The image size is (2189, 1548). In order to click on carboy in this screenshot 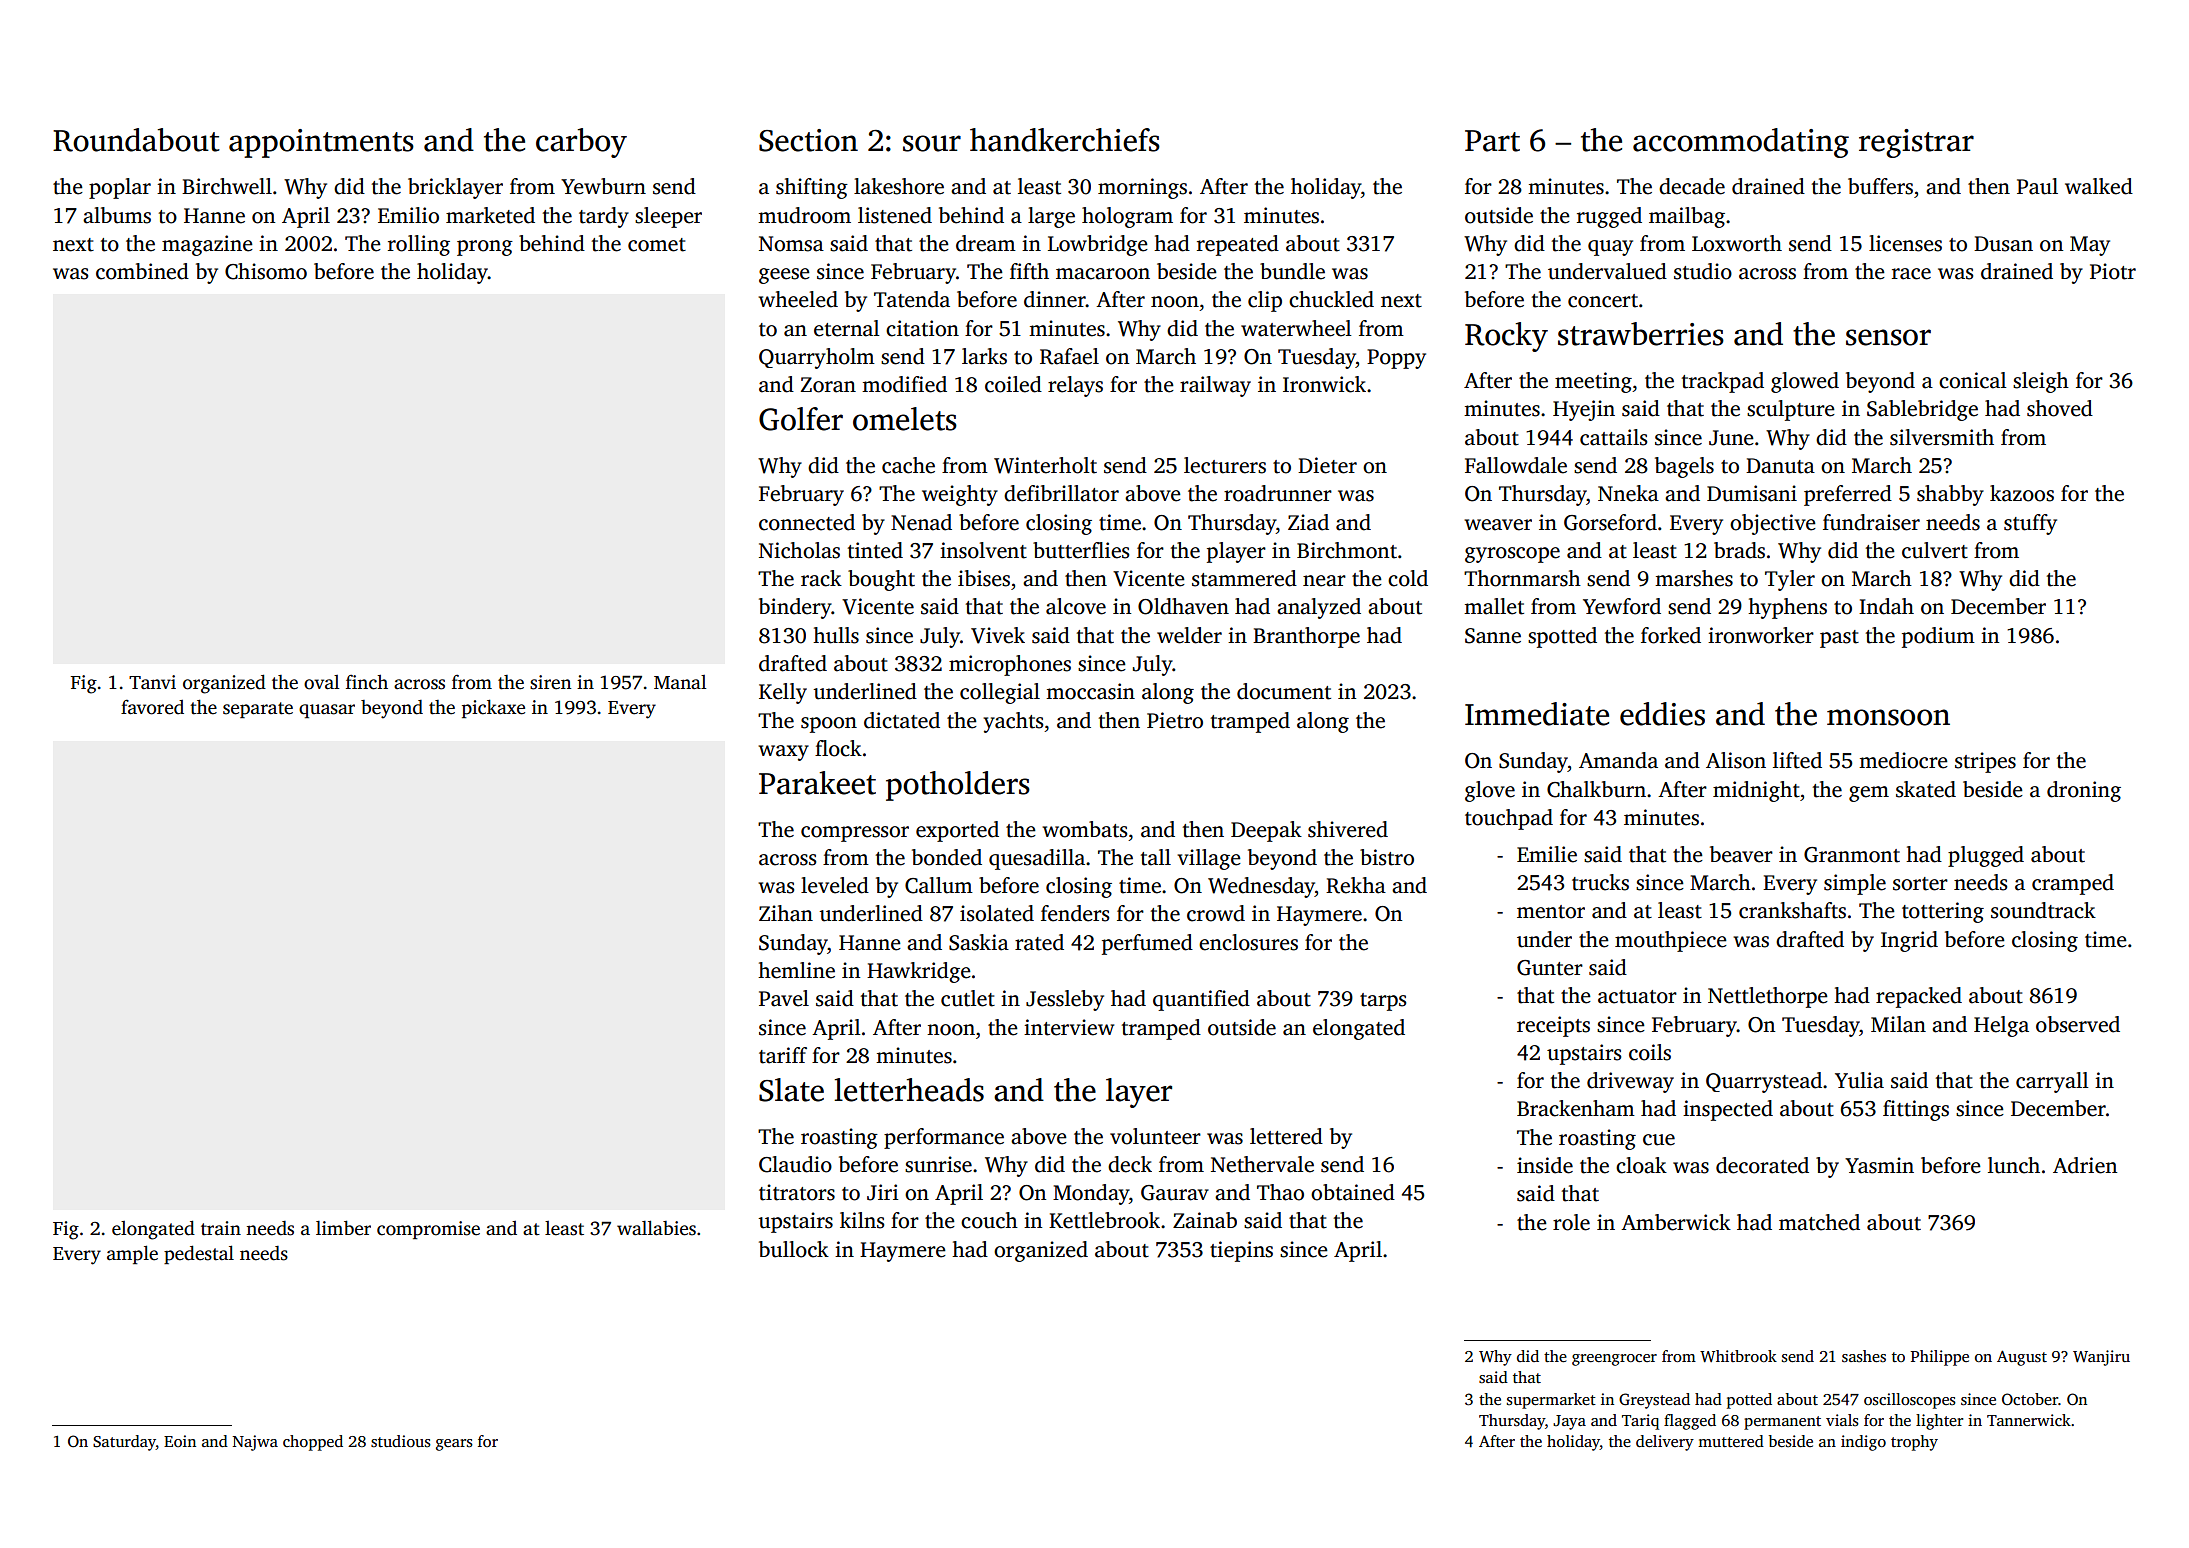, I will do `click(581, 143)`.
